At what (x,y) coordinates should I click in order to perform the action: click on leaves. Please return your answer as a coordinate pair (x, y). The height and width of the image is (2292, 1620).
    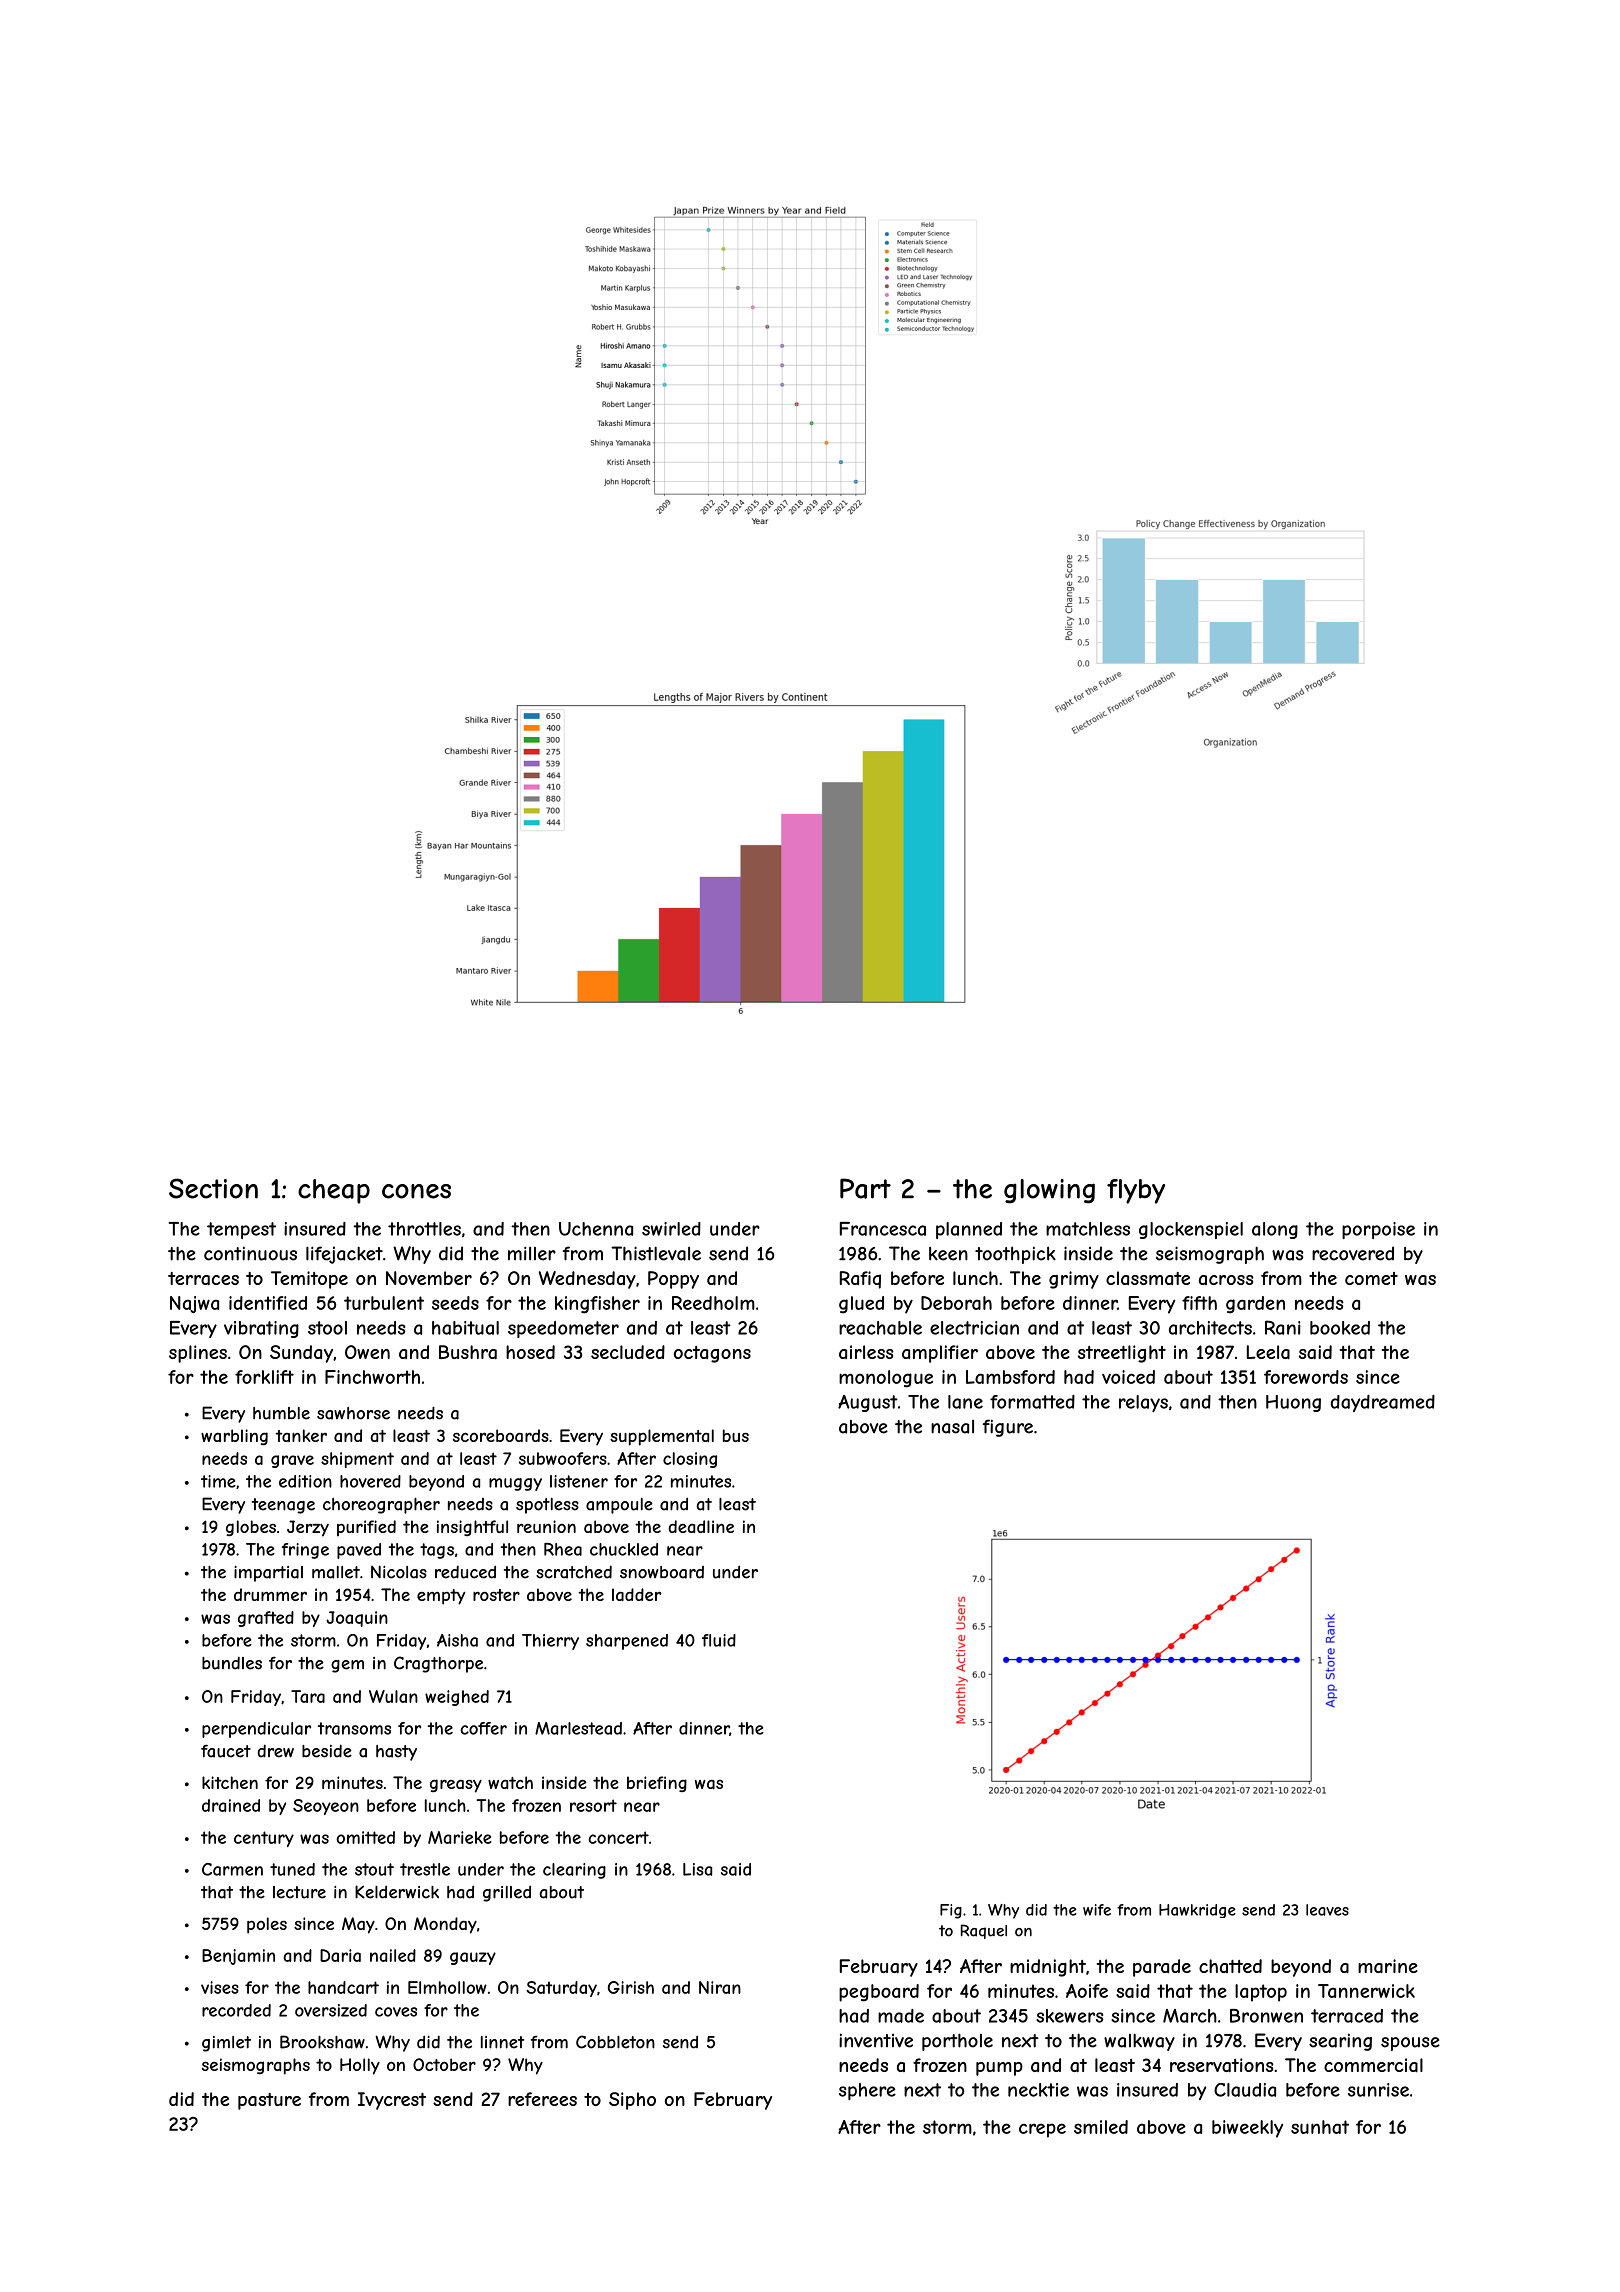
    Looking at the image, I should click on (1327, 1910).
